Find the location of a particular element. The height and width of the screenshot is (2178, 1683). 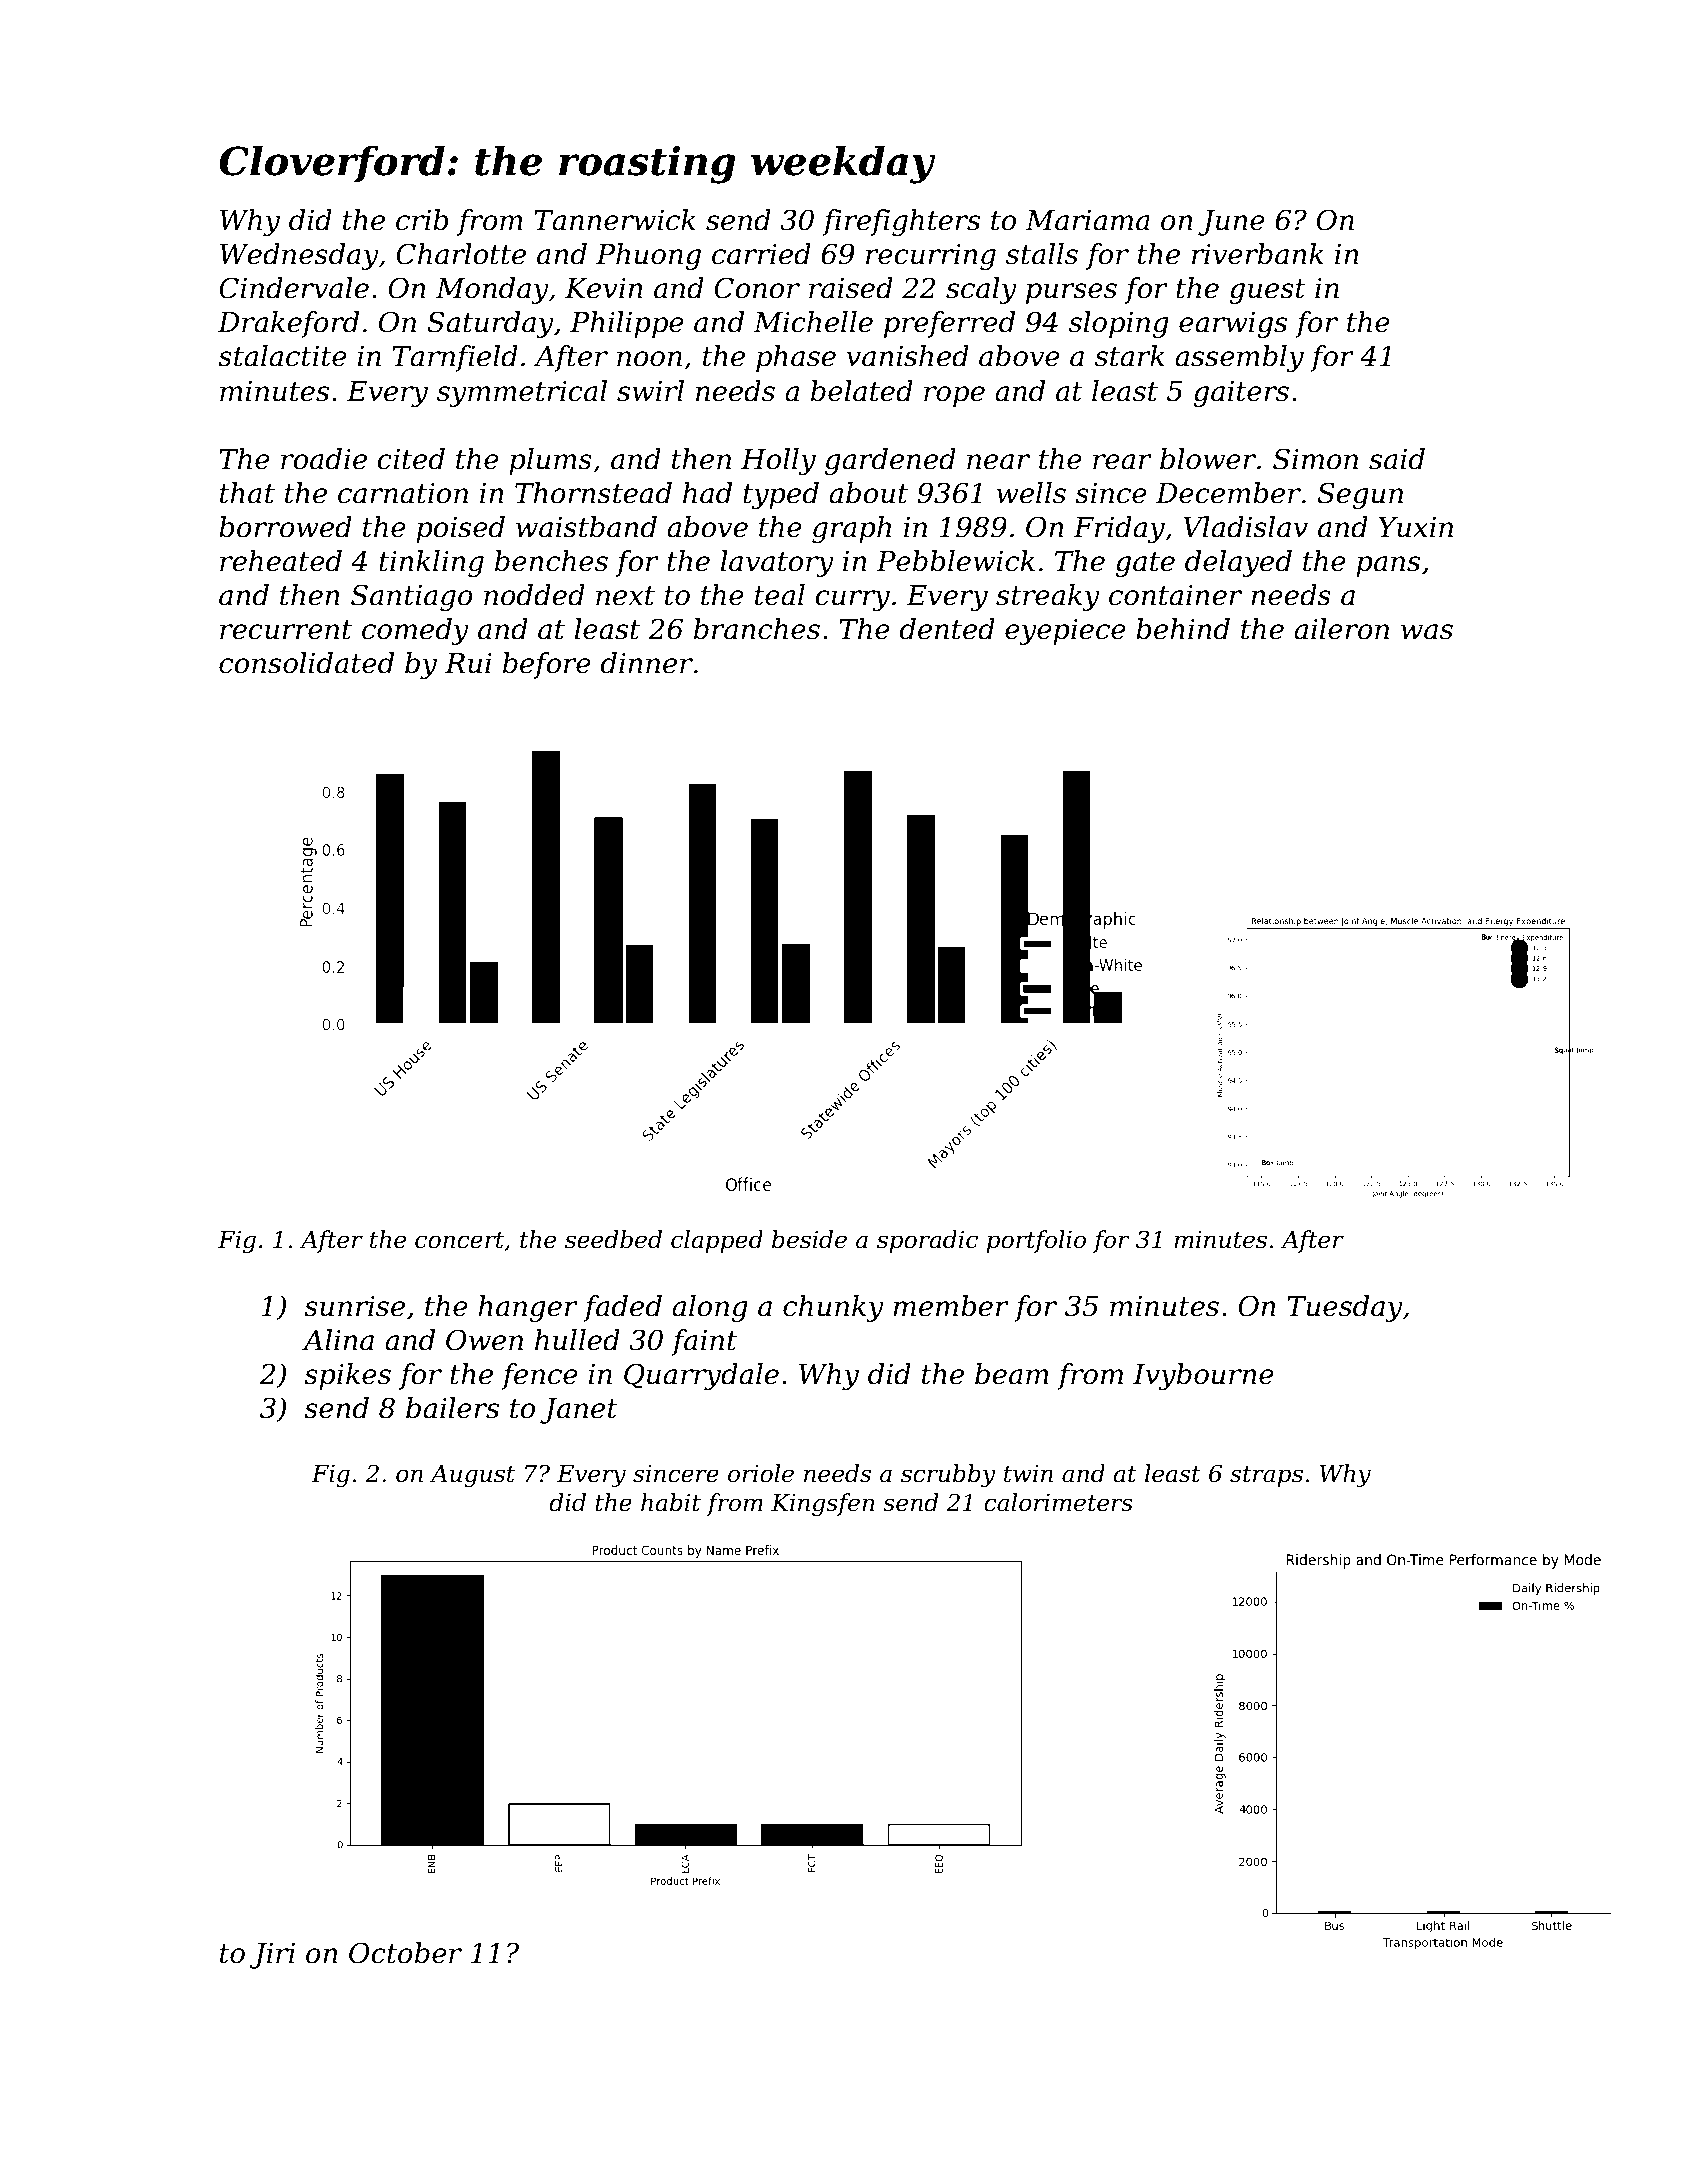

swirl is located at coordinates (650, 391).
